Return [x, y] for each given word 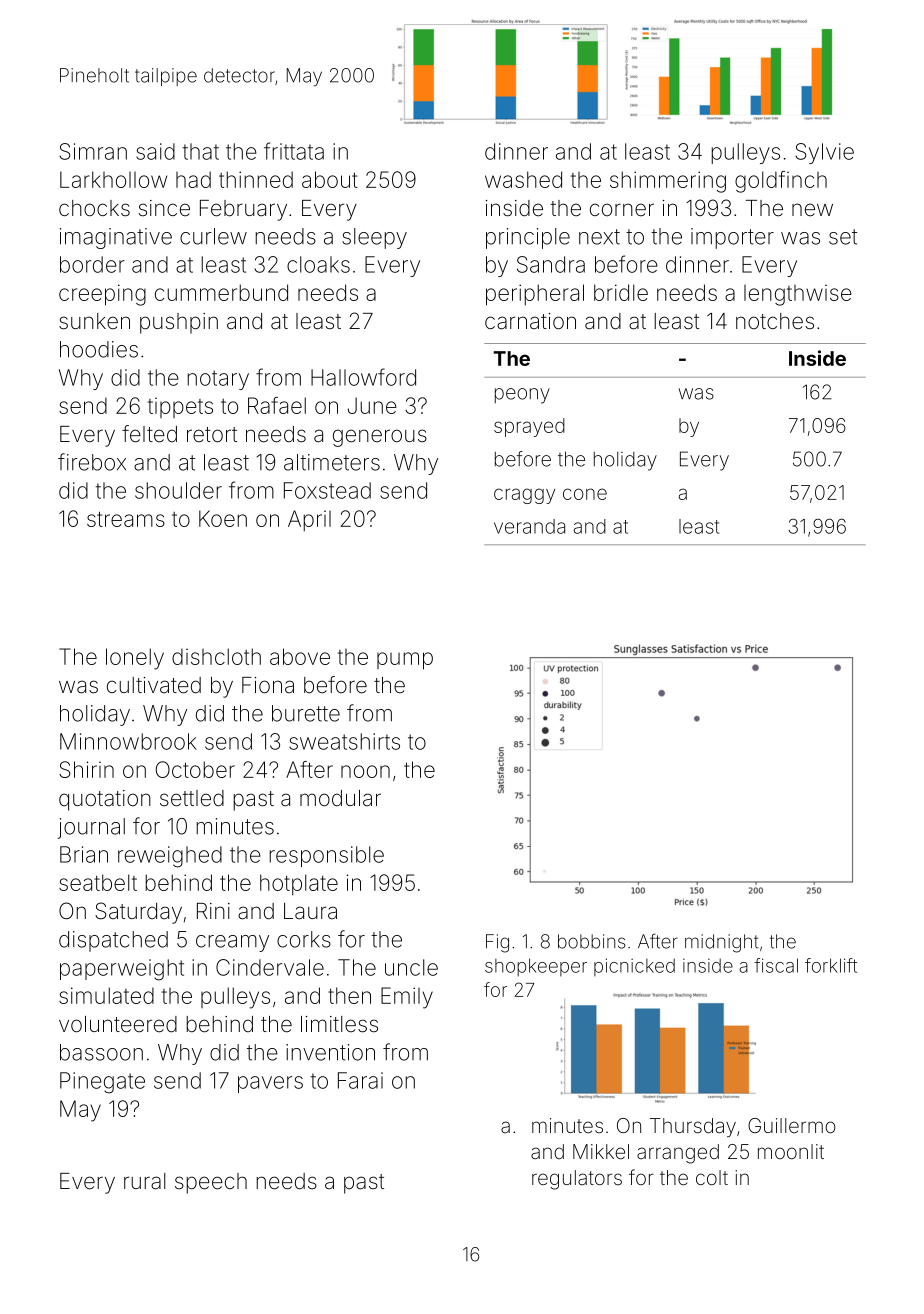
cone [585, 494]
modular [340, 798]
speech [211, 1183]
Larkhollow [113, 179]
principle [528, 238]
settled [192, 798]
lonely [135, 659]
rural [144, 1181]
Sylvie [824, 153]
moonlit [791, 1151]
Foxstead [327, 490]
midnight [721, 943]
